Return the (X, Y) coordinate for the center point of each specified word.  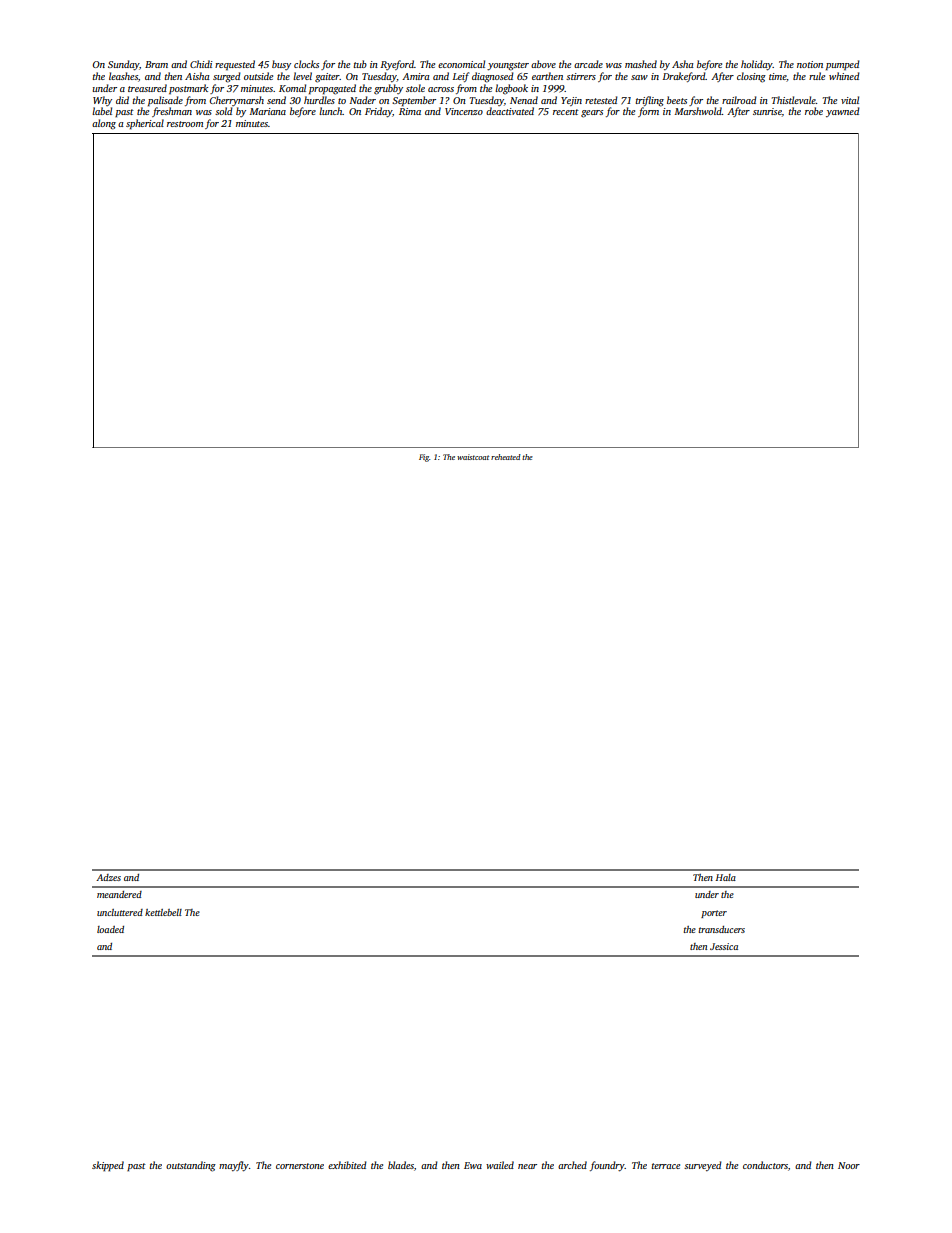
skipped (108, 1166)
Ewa (473, 1165)
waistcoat (473, 457)
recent (566, 112)
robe (814, 111)
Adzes (108, 877)
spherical (145, 124)
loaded (110, 929)
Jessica (724, 946)
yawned (843, 112)
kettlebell (163, 912)
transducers (721, 929)
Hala (725, 877)
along (104, 124)
